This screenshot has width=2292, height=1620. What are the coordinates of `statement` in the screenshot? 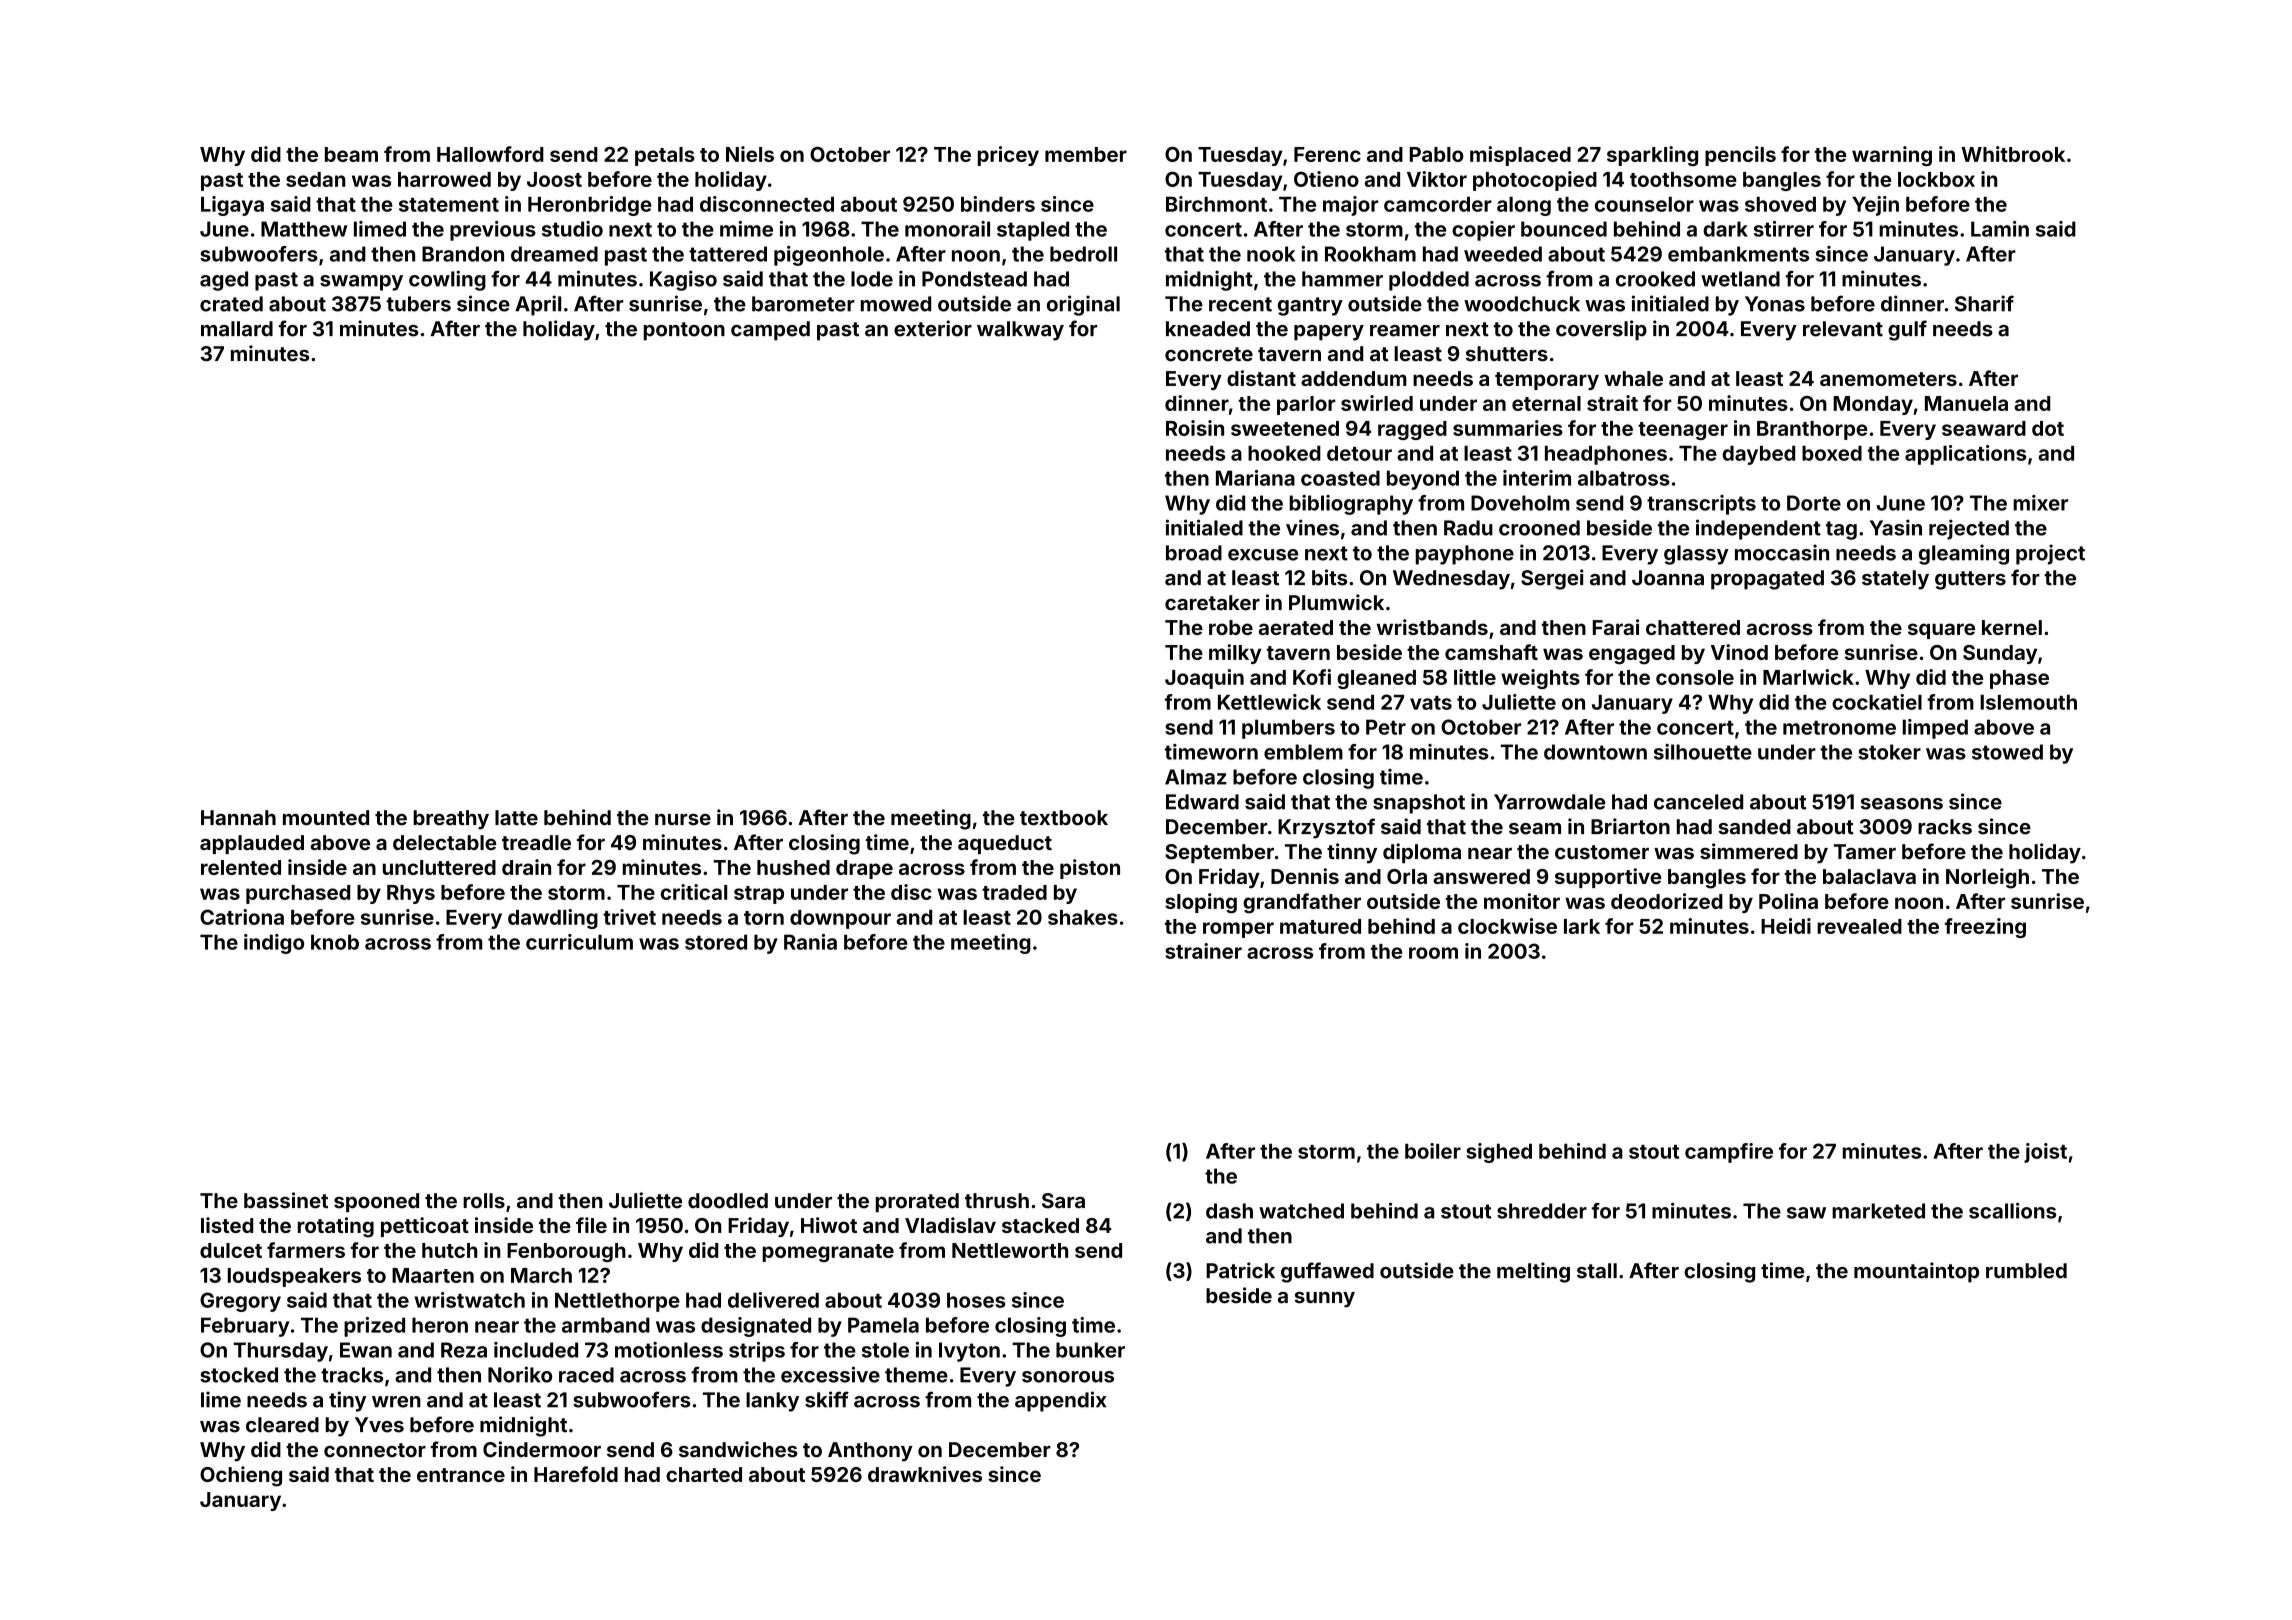 It's located at (449, 205).
